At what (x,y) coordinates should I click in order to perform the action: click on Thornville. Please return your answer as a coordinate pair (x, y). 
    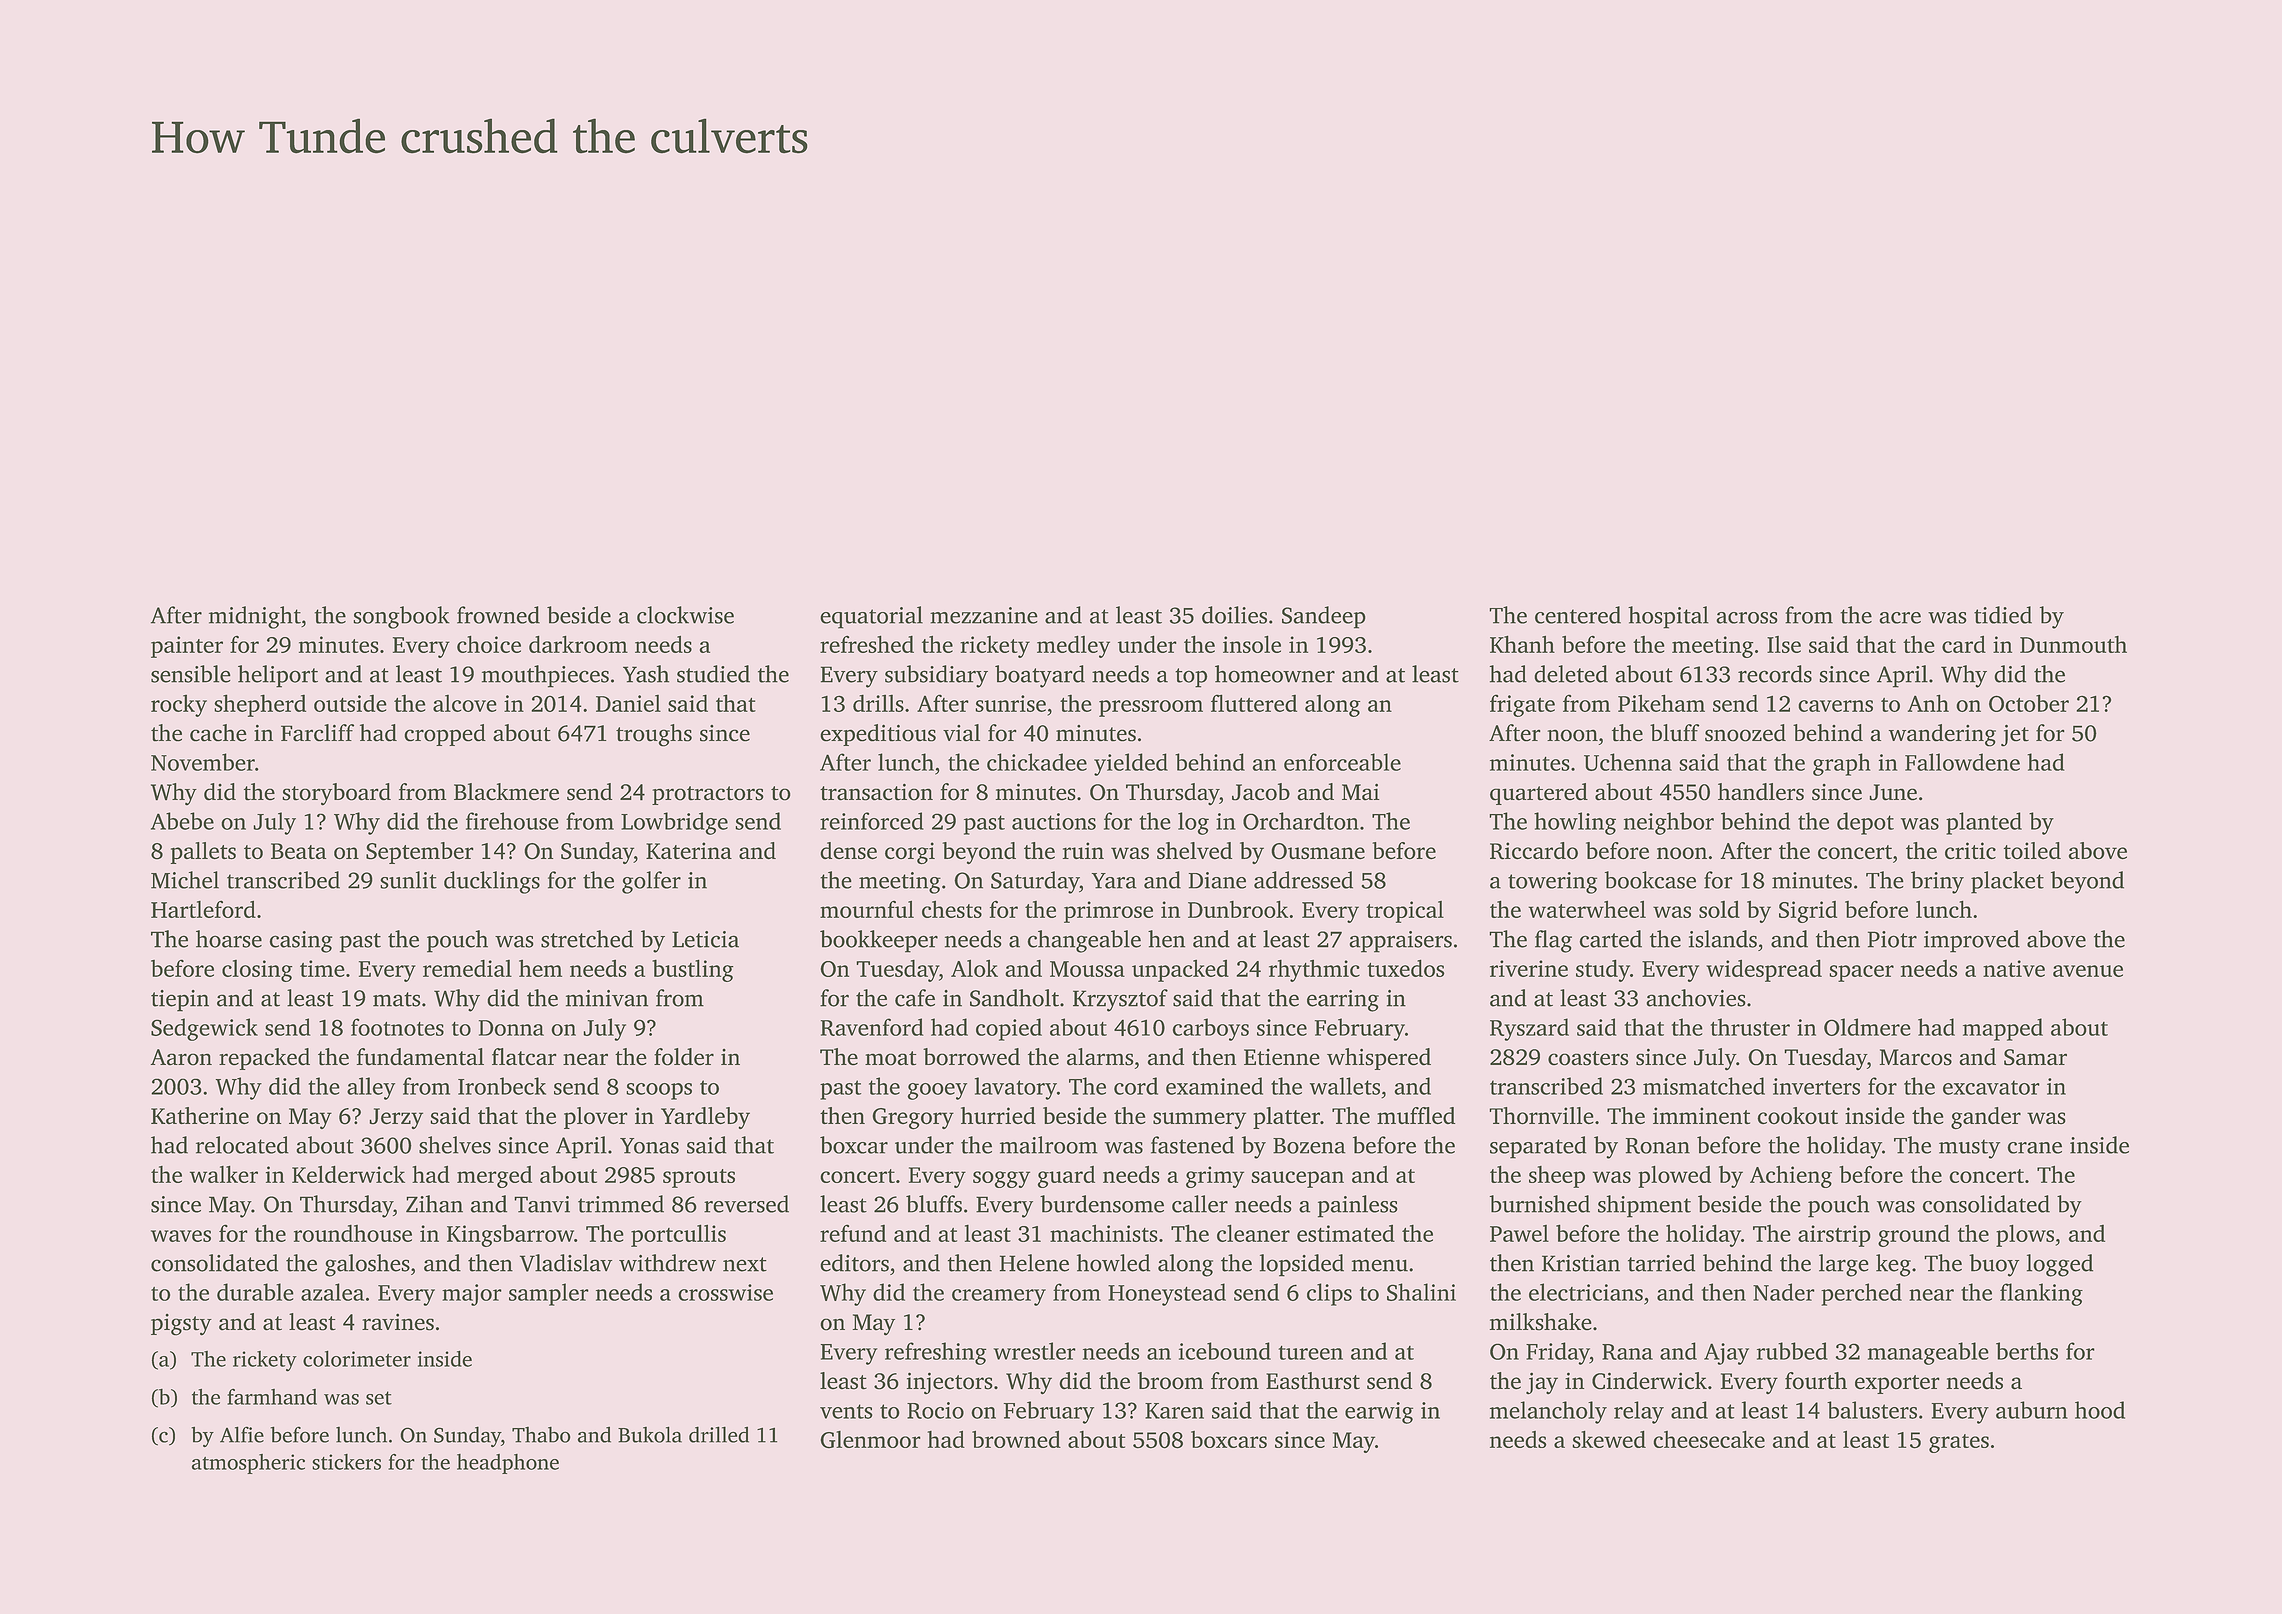
    Looking at the image, I should click on (1541, 1116).
